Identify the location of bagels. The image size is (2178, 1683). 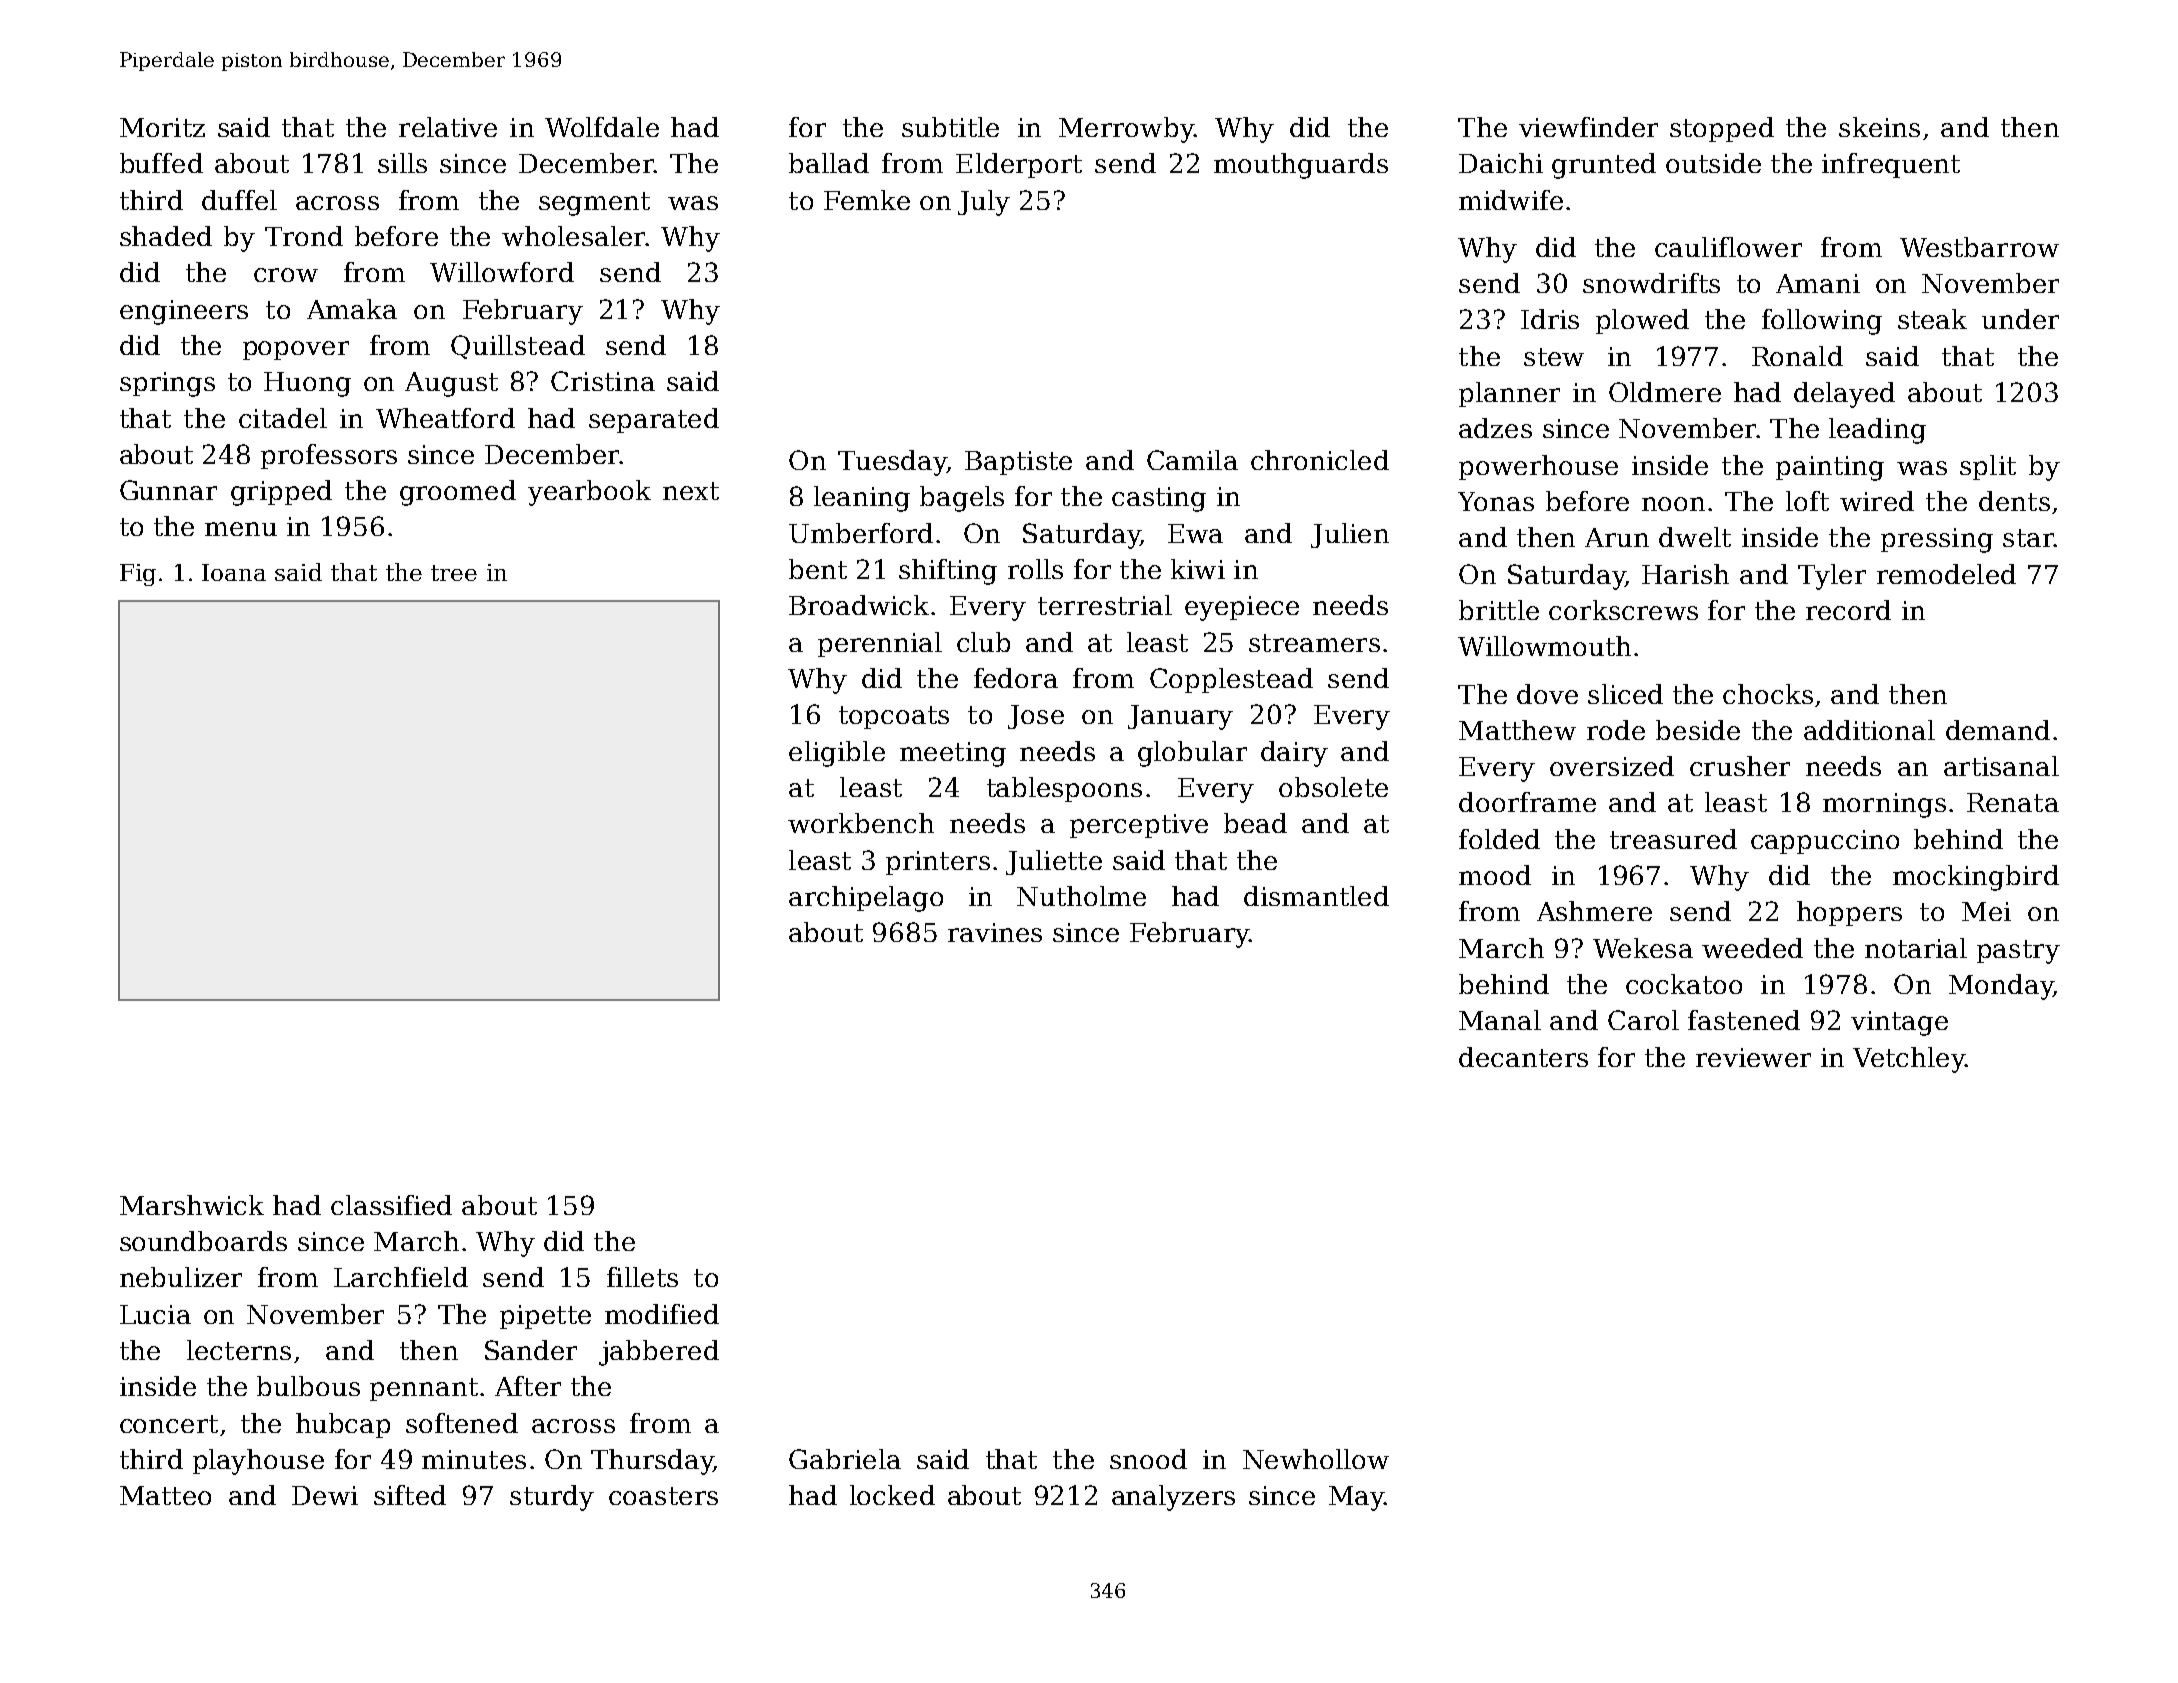
(962, 499).
